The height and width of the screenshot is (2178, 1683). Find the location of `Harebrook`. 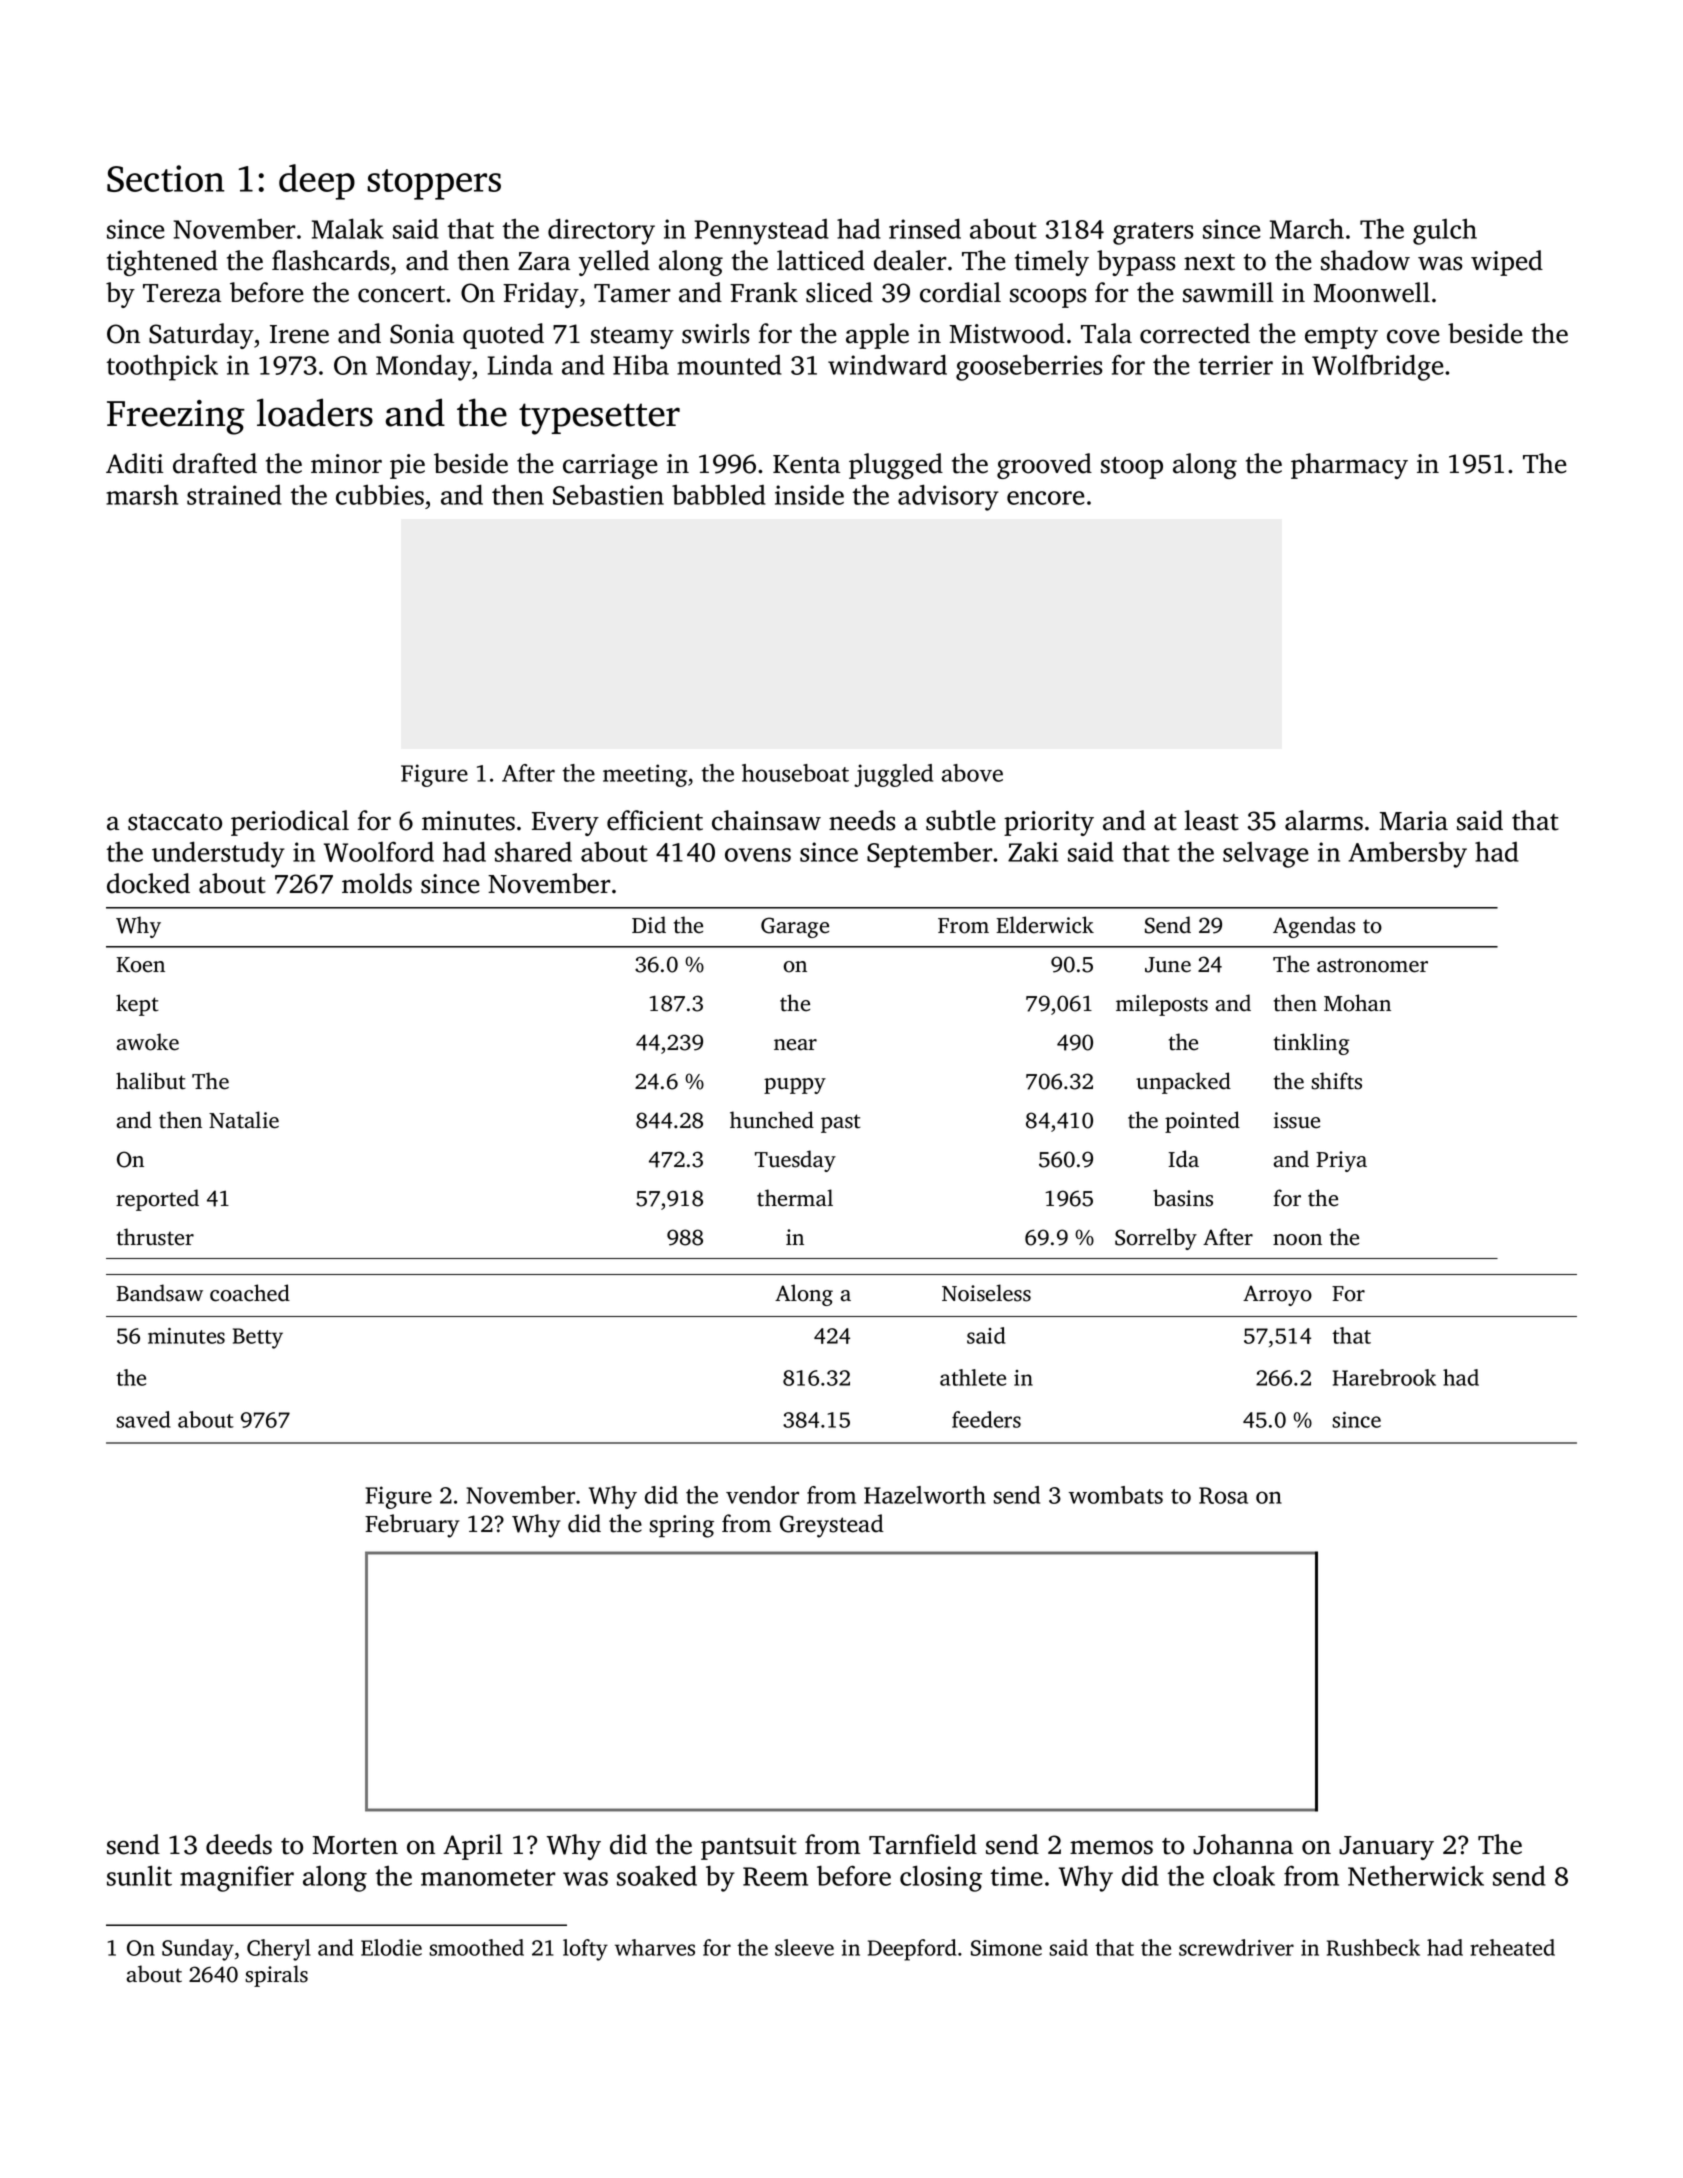

Harebrook is located at coordinates (1384, 1377).
